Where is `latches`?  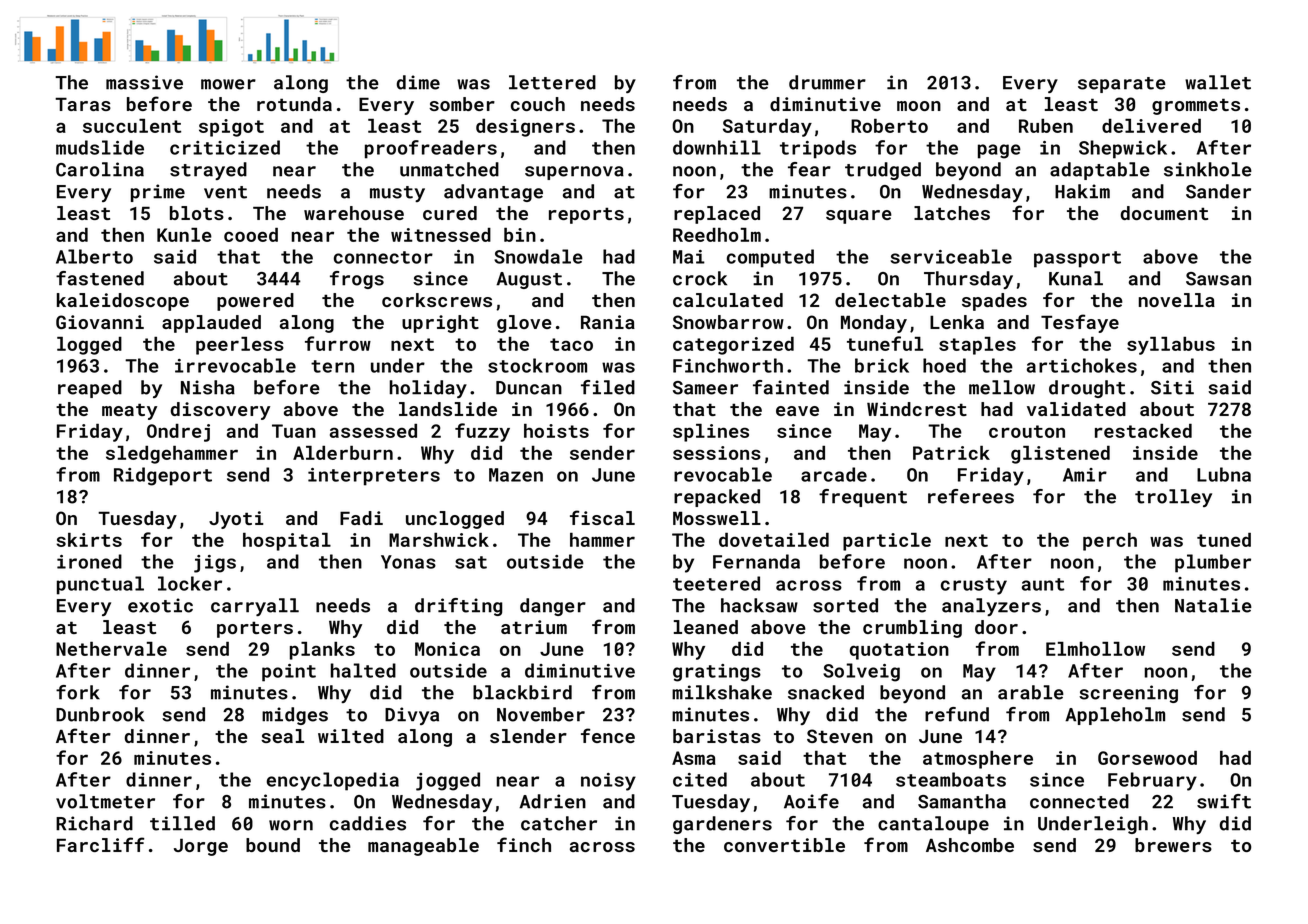 latches is located at coordinates (952, 213).
